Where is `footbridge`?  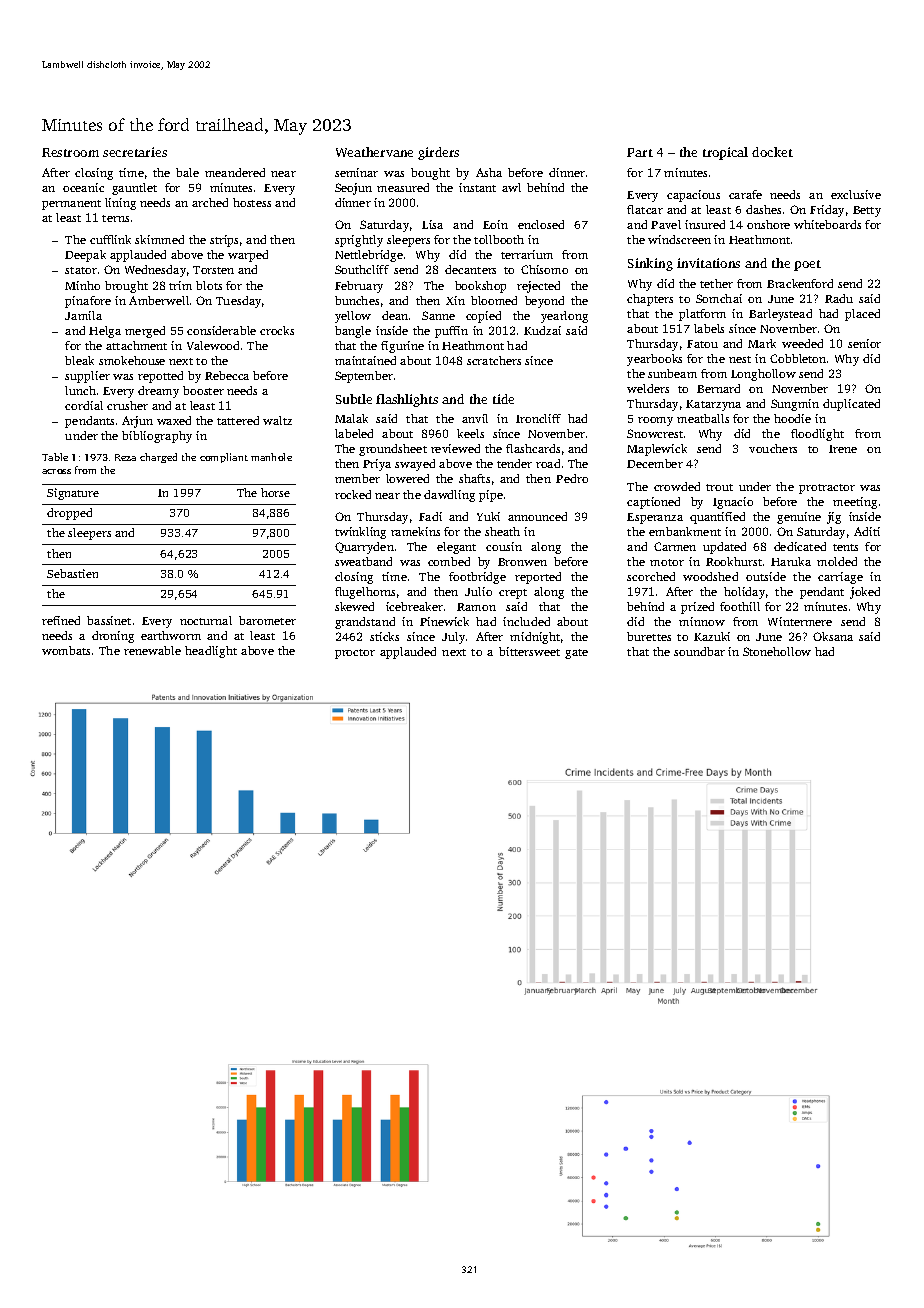
footbridge is located at coordinates (477, 578).
